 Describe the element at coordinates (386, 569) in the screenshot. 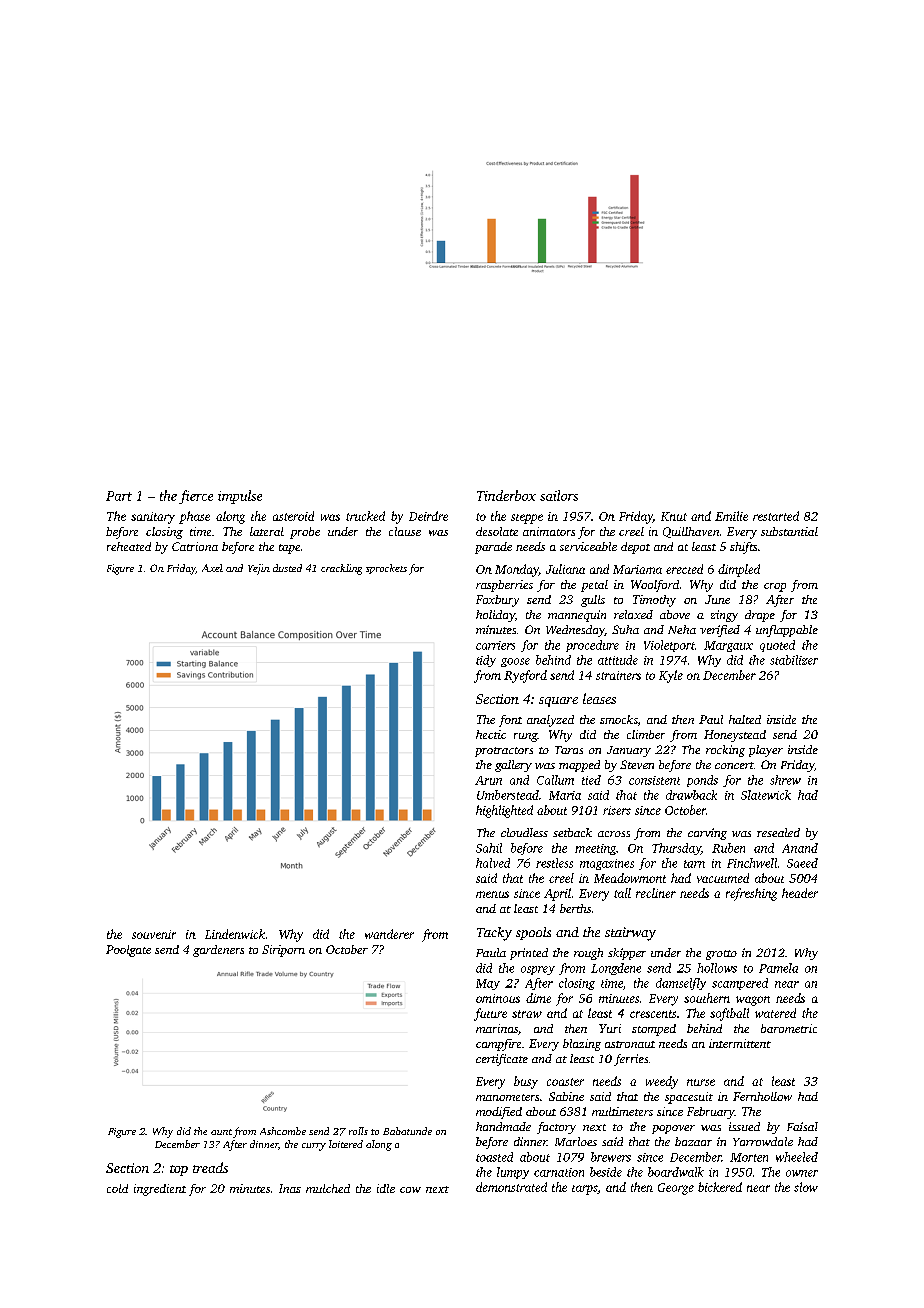

I see `sprockets` at that location.
